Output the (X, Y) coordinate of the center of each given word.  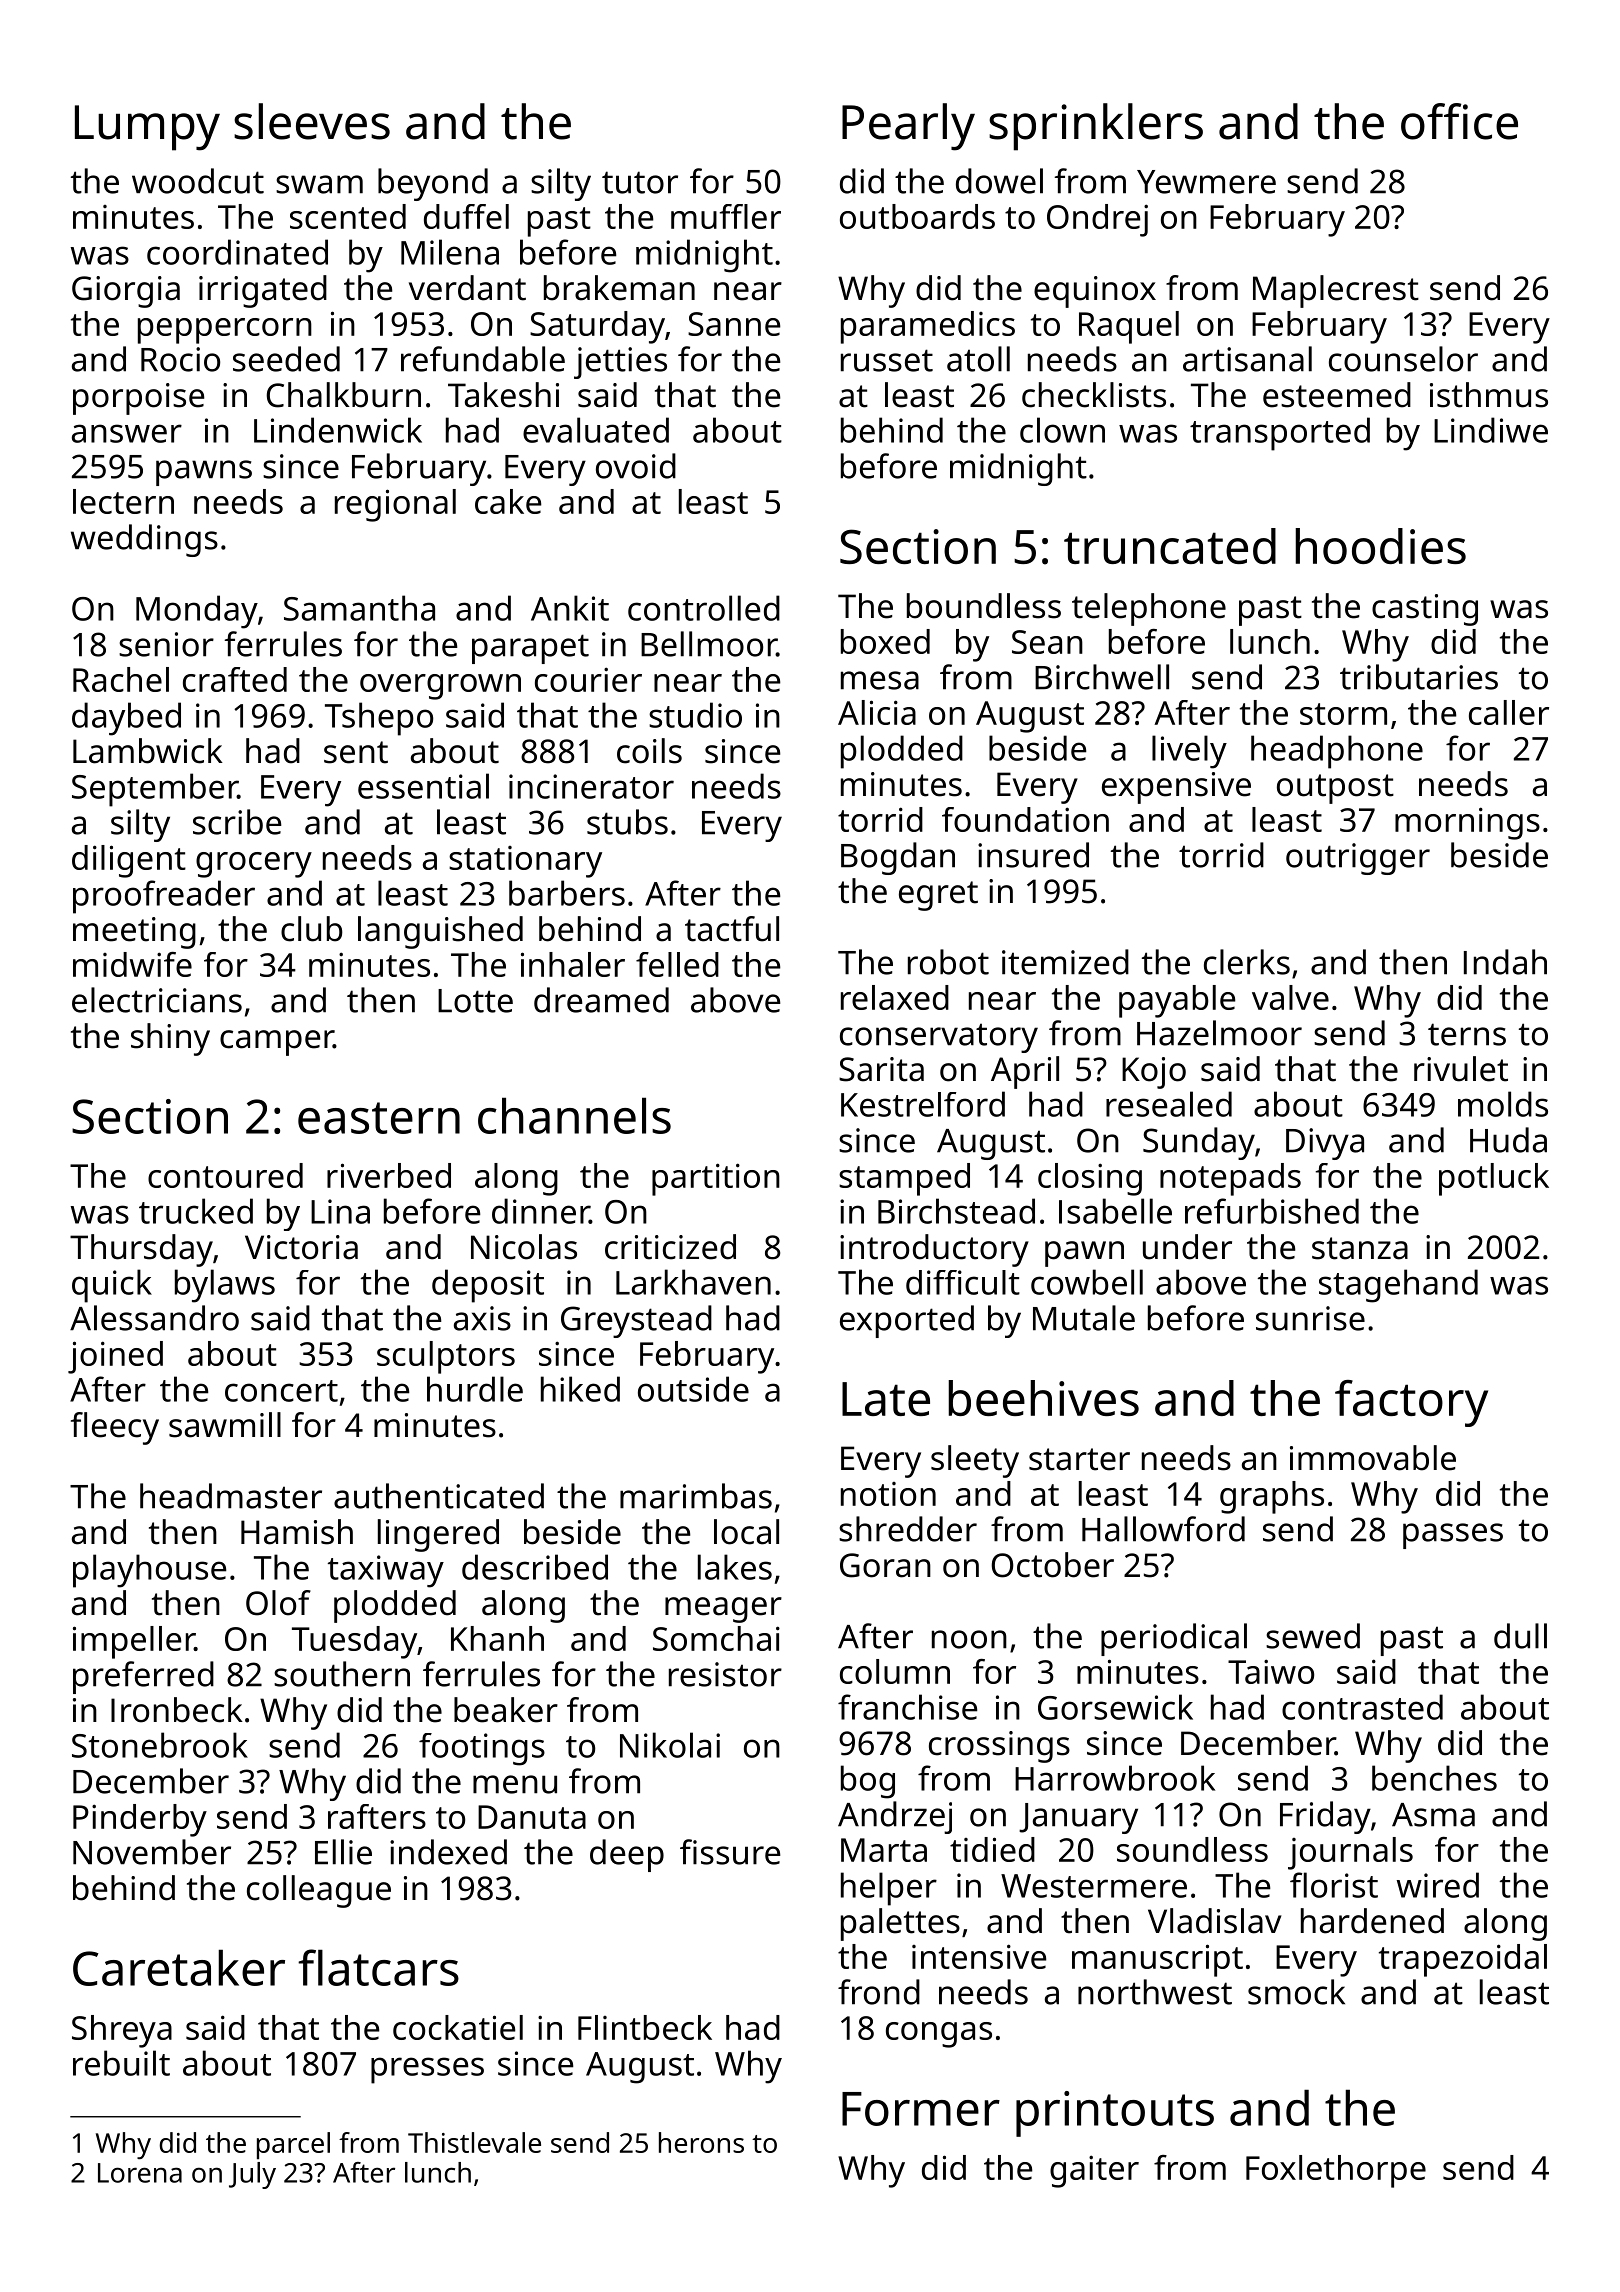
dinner (540, 1211)
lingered (438, 1535)
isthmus (1489, 395)
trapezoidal (1463, 1960)
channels (574, 1115)
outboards (917, 216)
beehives (1043, 1398)
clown (1062, 430)
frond (879, 1992)
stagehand (1398, 1286)
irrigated (263, 291)
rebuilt (121, 2063)
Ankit (570, 608)
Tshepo (379, 719)
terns (1467, 1034)
